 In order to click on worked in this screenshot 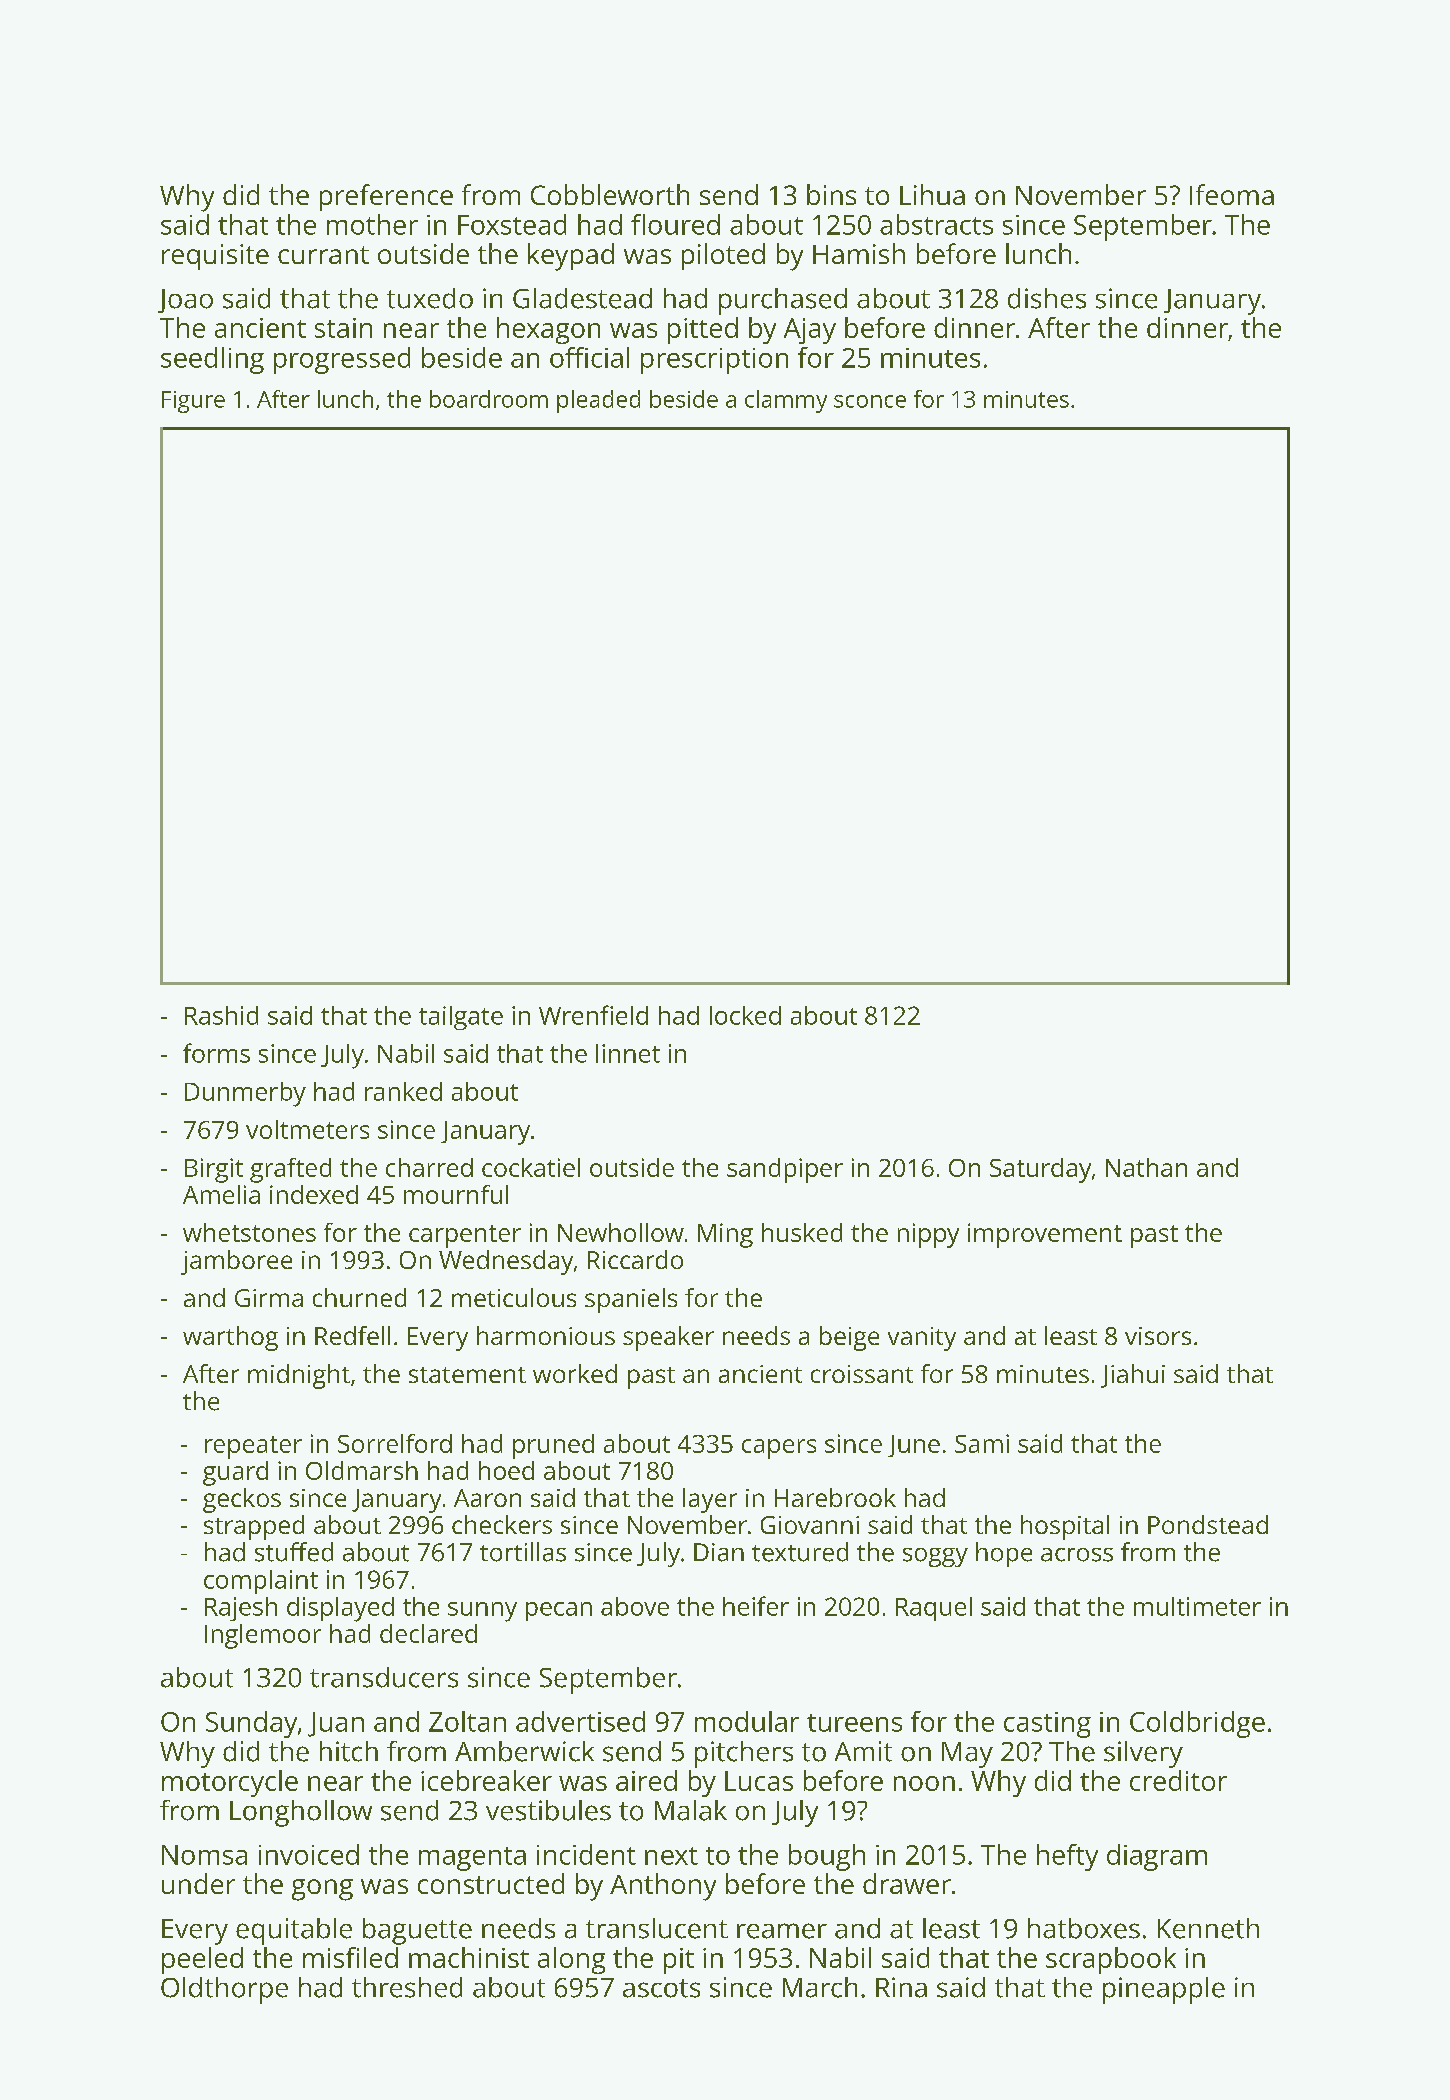, I will do `click(575, 1373)`.
